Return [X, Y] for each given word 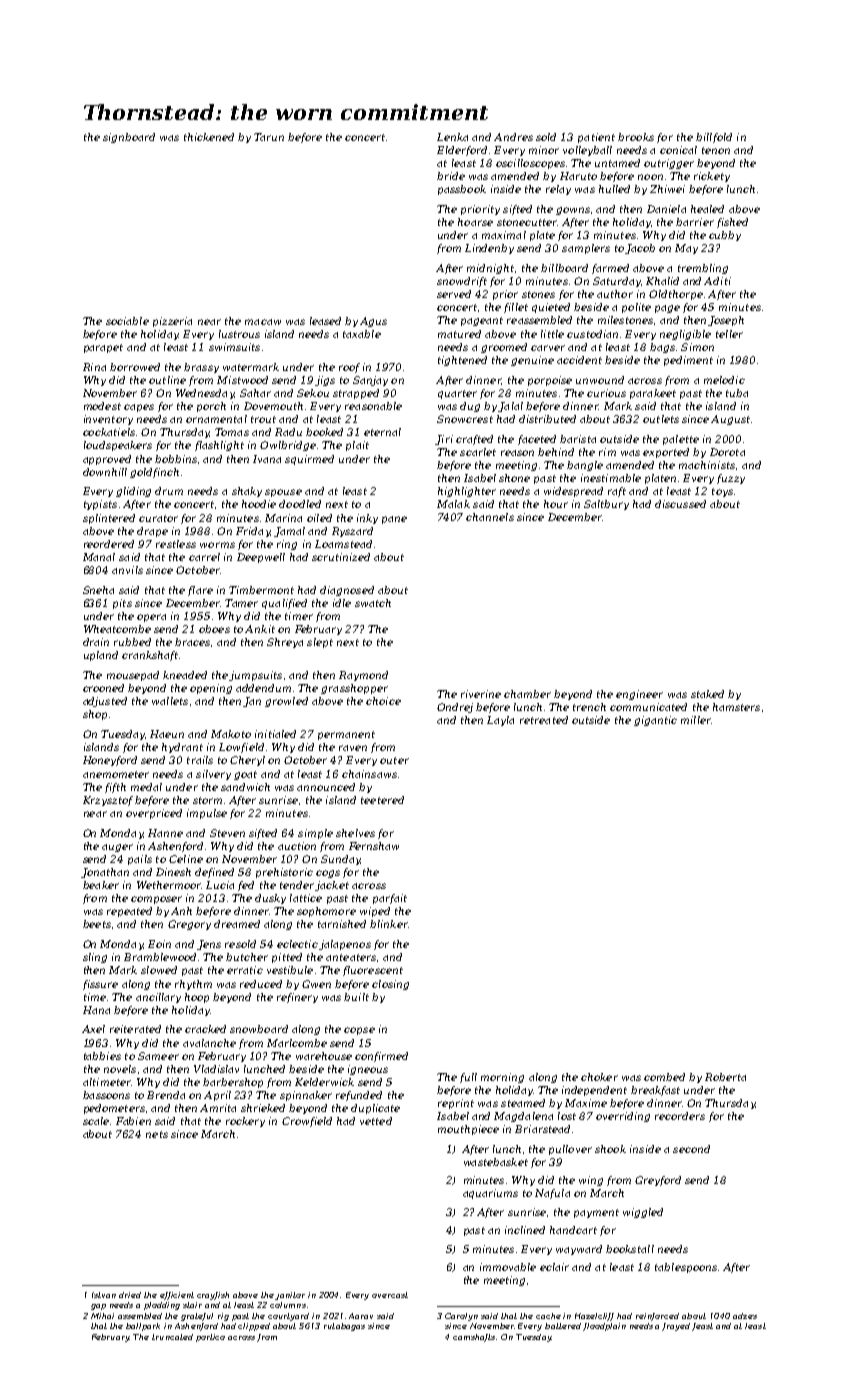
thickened [209, 137]
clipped [254, 1327]
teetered [382, 800]
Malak [453, 504]
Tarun [269, 137]
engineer [639, 695]
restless [176, 544]
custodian [592, 334]
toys [722, 492]
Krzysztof [108, 801]
